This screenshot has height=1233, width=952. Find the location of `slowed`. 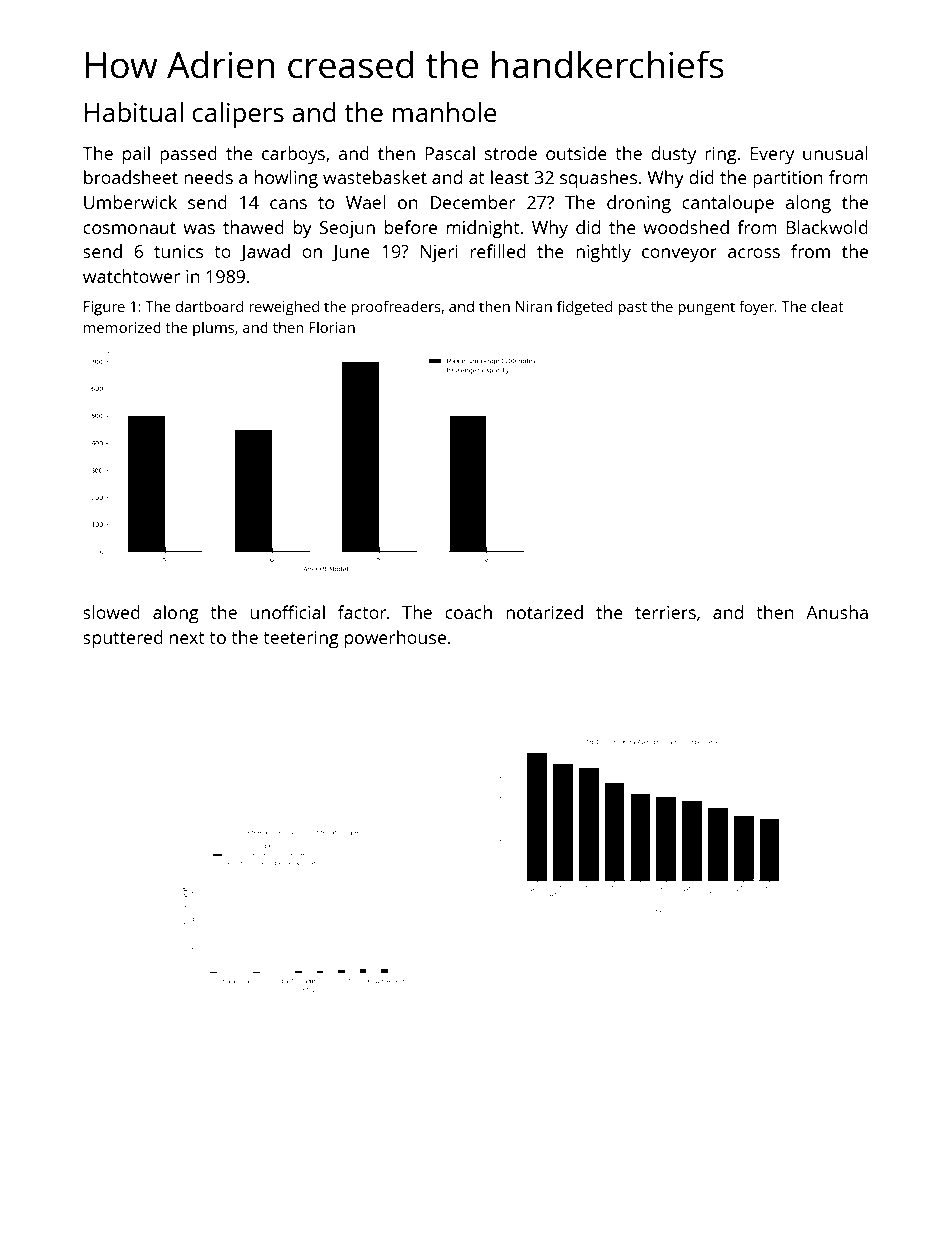

slowed is located at coordinates (111, 612).
